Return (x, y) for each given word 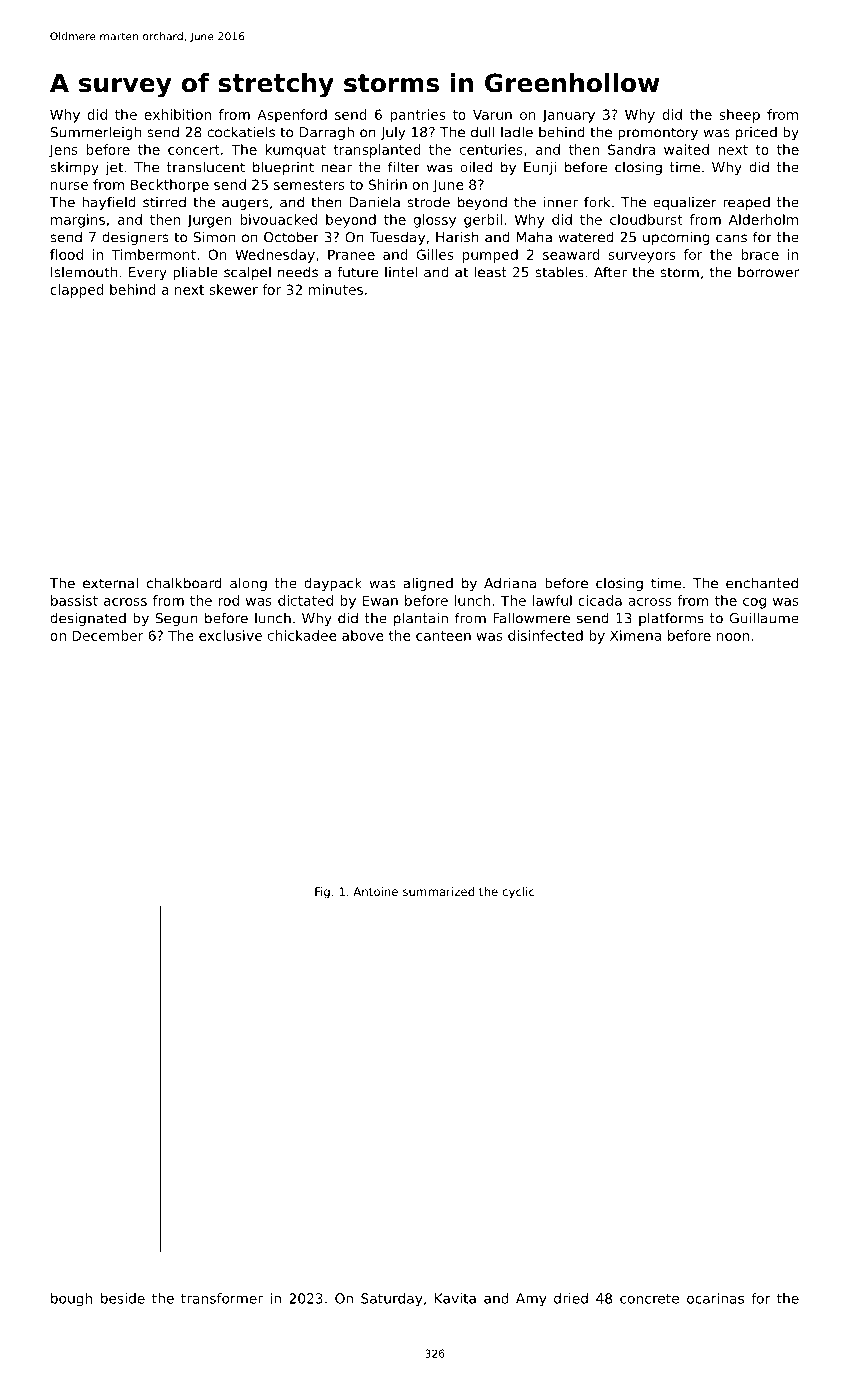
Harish (457, 237)
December (107, 635)
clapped (77, 291)
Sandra (631, 149)
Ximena (635, 635)
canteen (443, 636)
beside (123, 1298)
